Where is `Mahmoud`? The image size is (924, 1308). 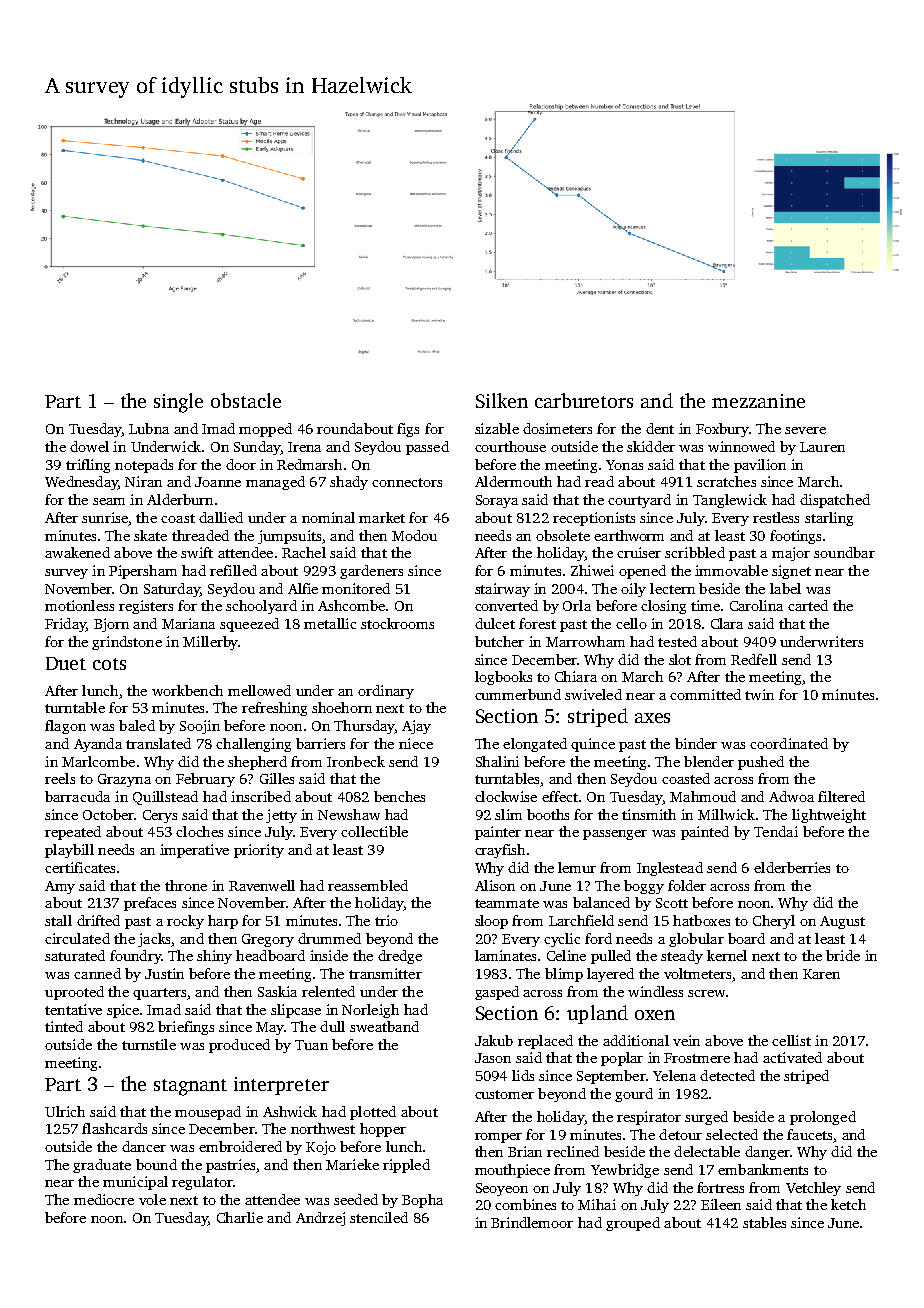 Mahmoud is located at coordinates (703, 796).
